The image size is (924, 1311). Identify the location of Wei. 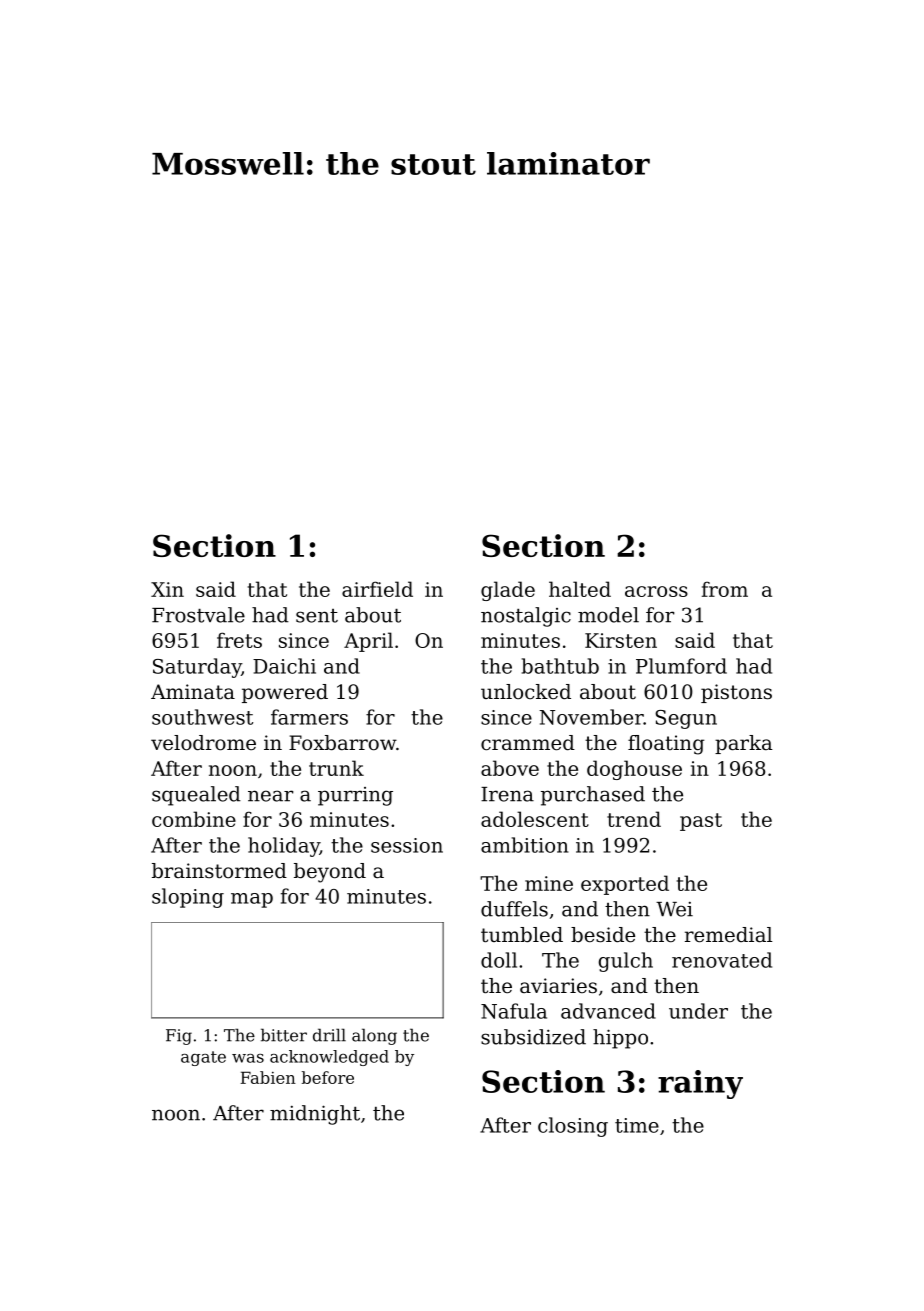
(674, 909).
